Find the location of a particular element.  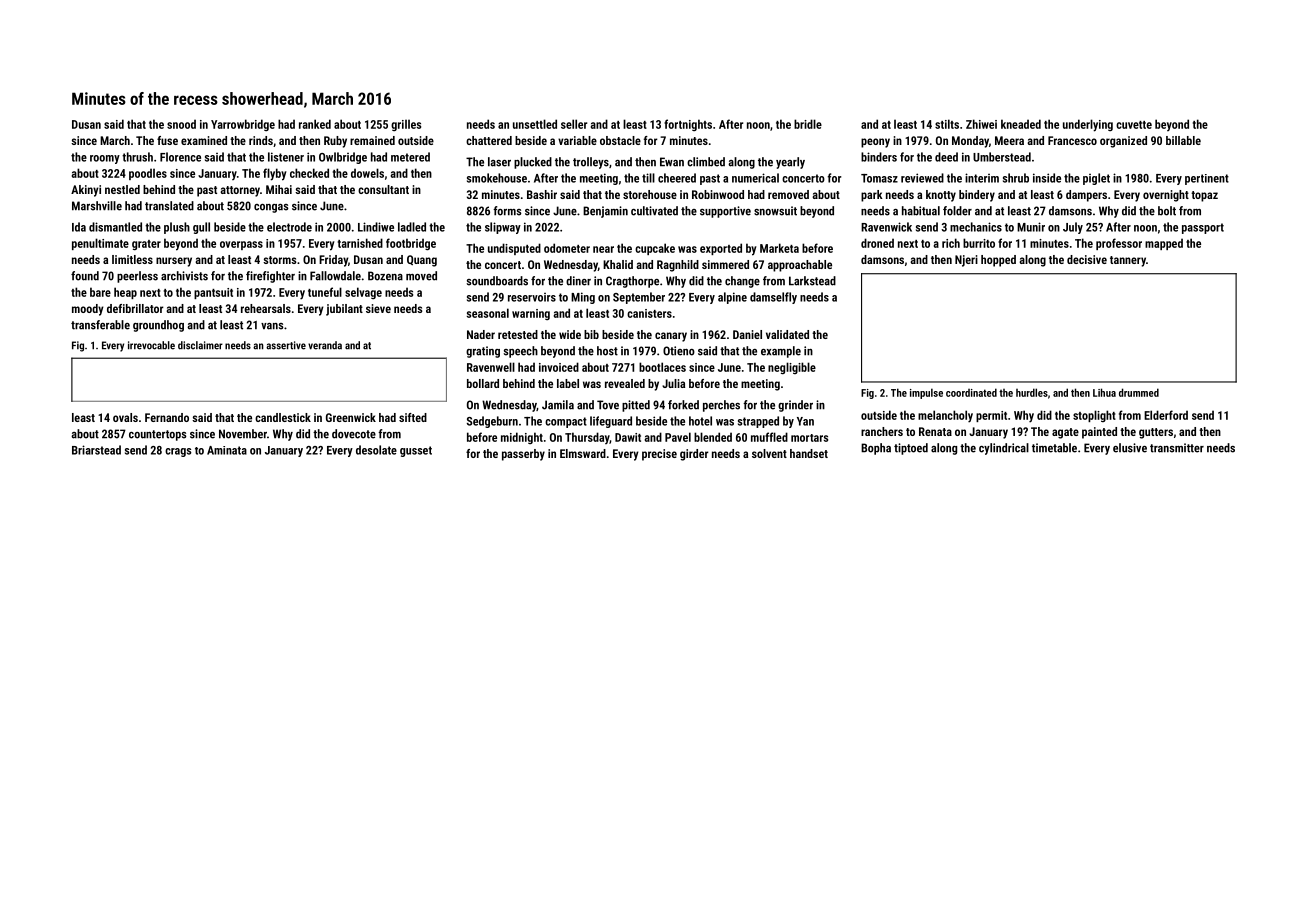

moody is located at coordinates (88, 310).
